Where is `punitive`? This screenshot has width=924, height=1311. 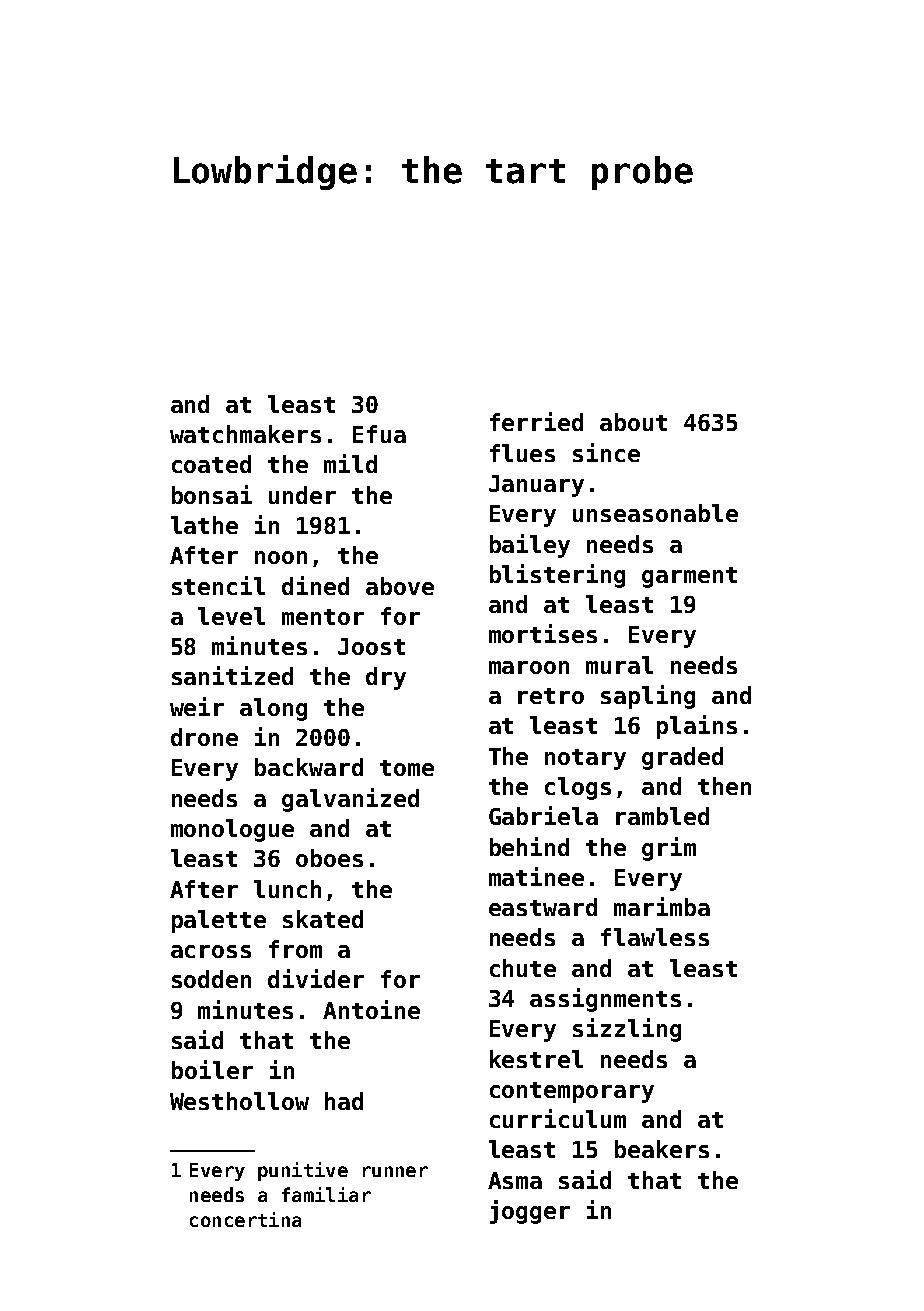
punitive is located at coordinates (303, 1171).
